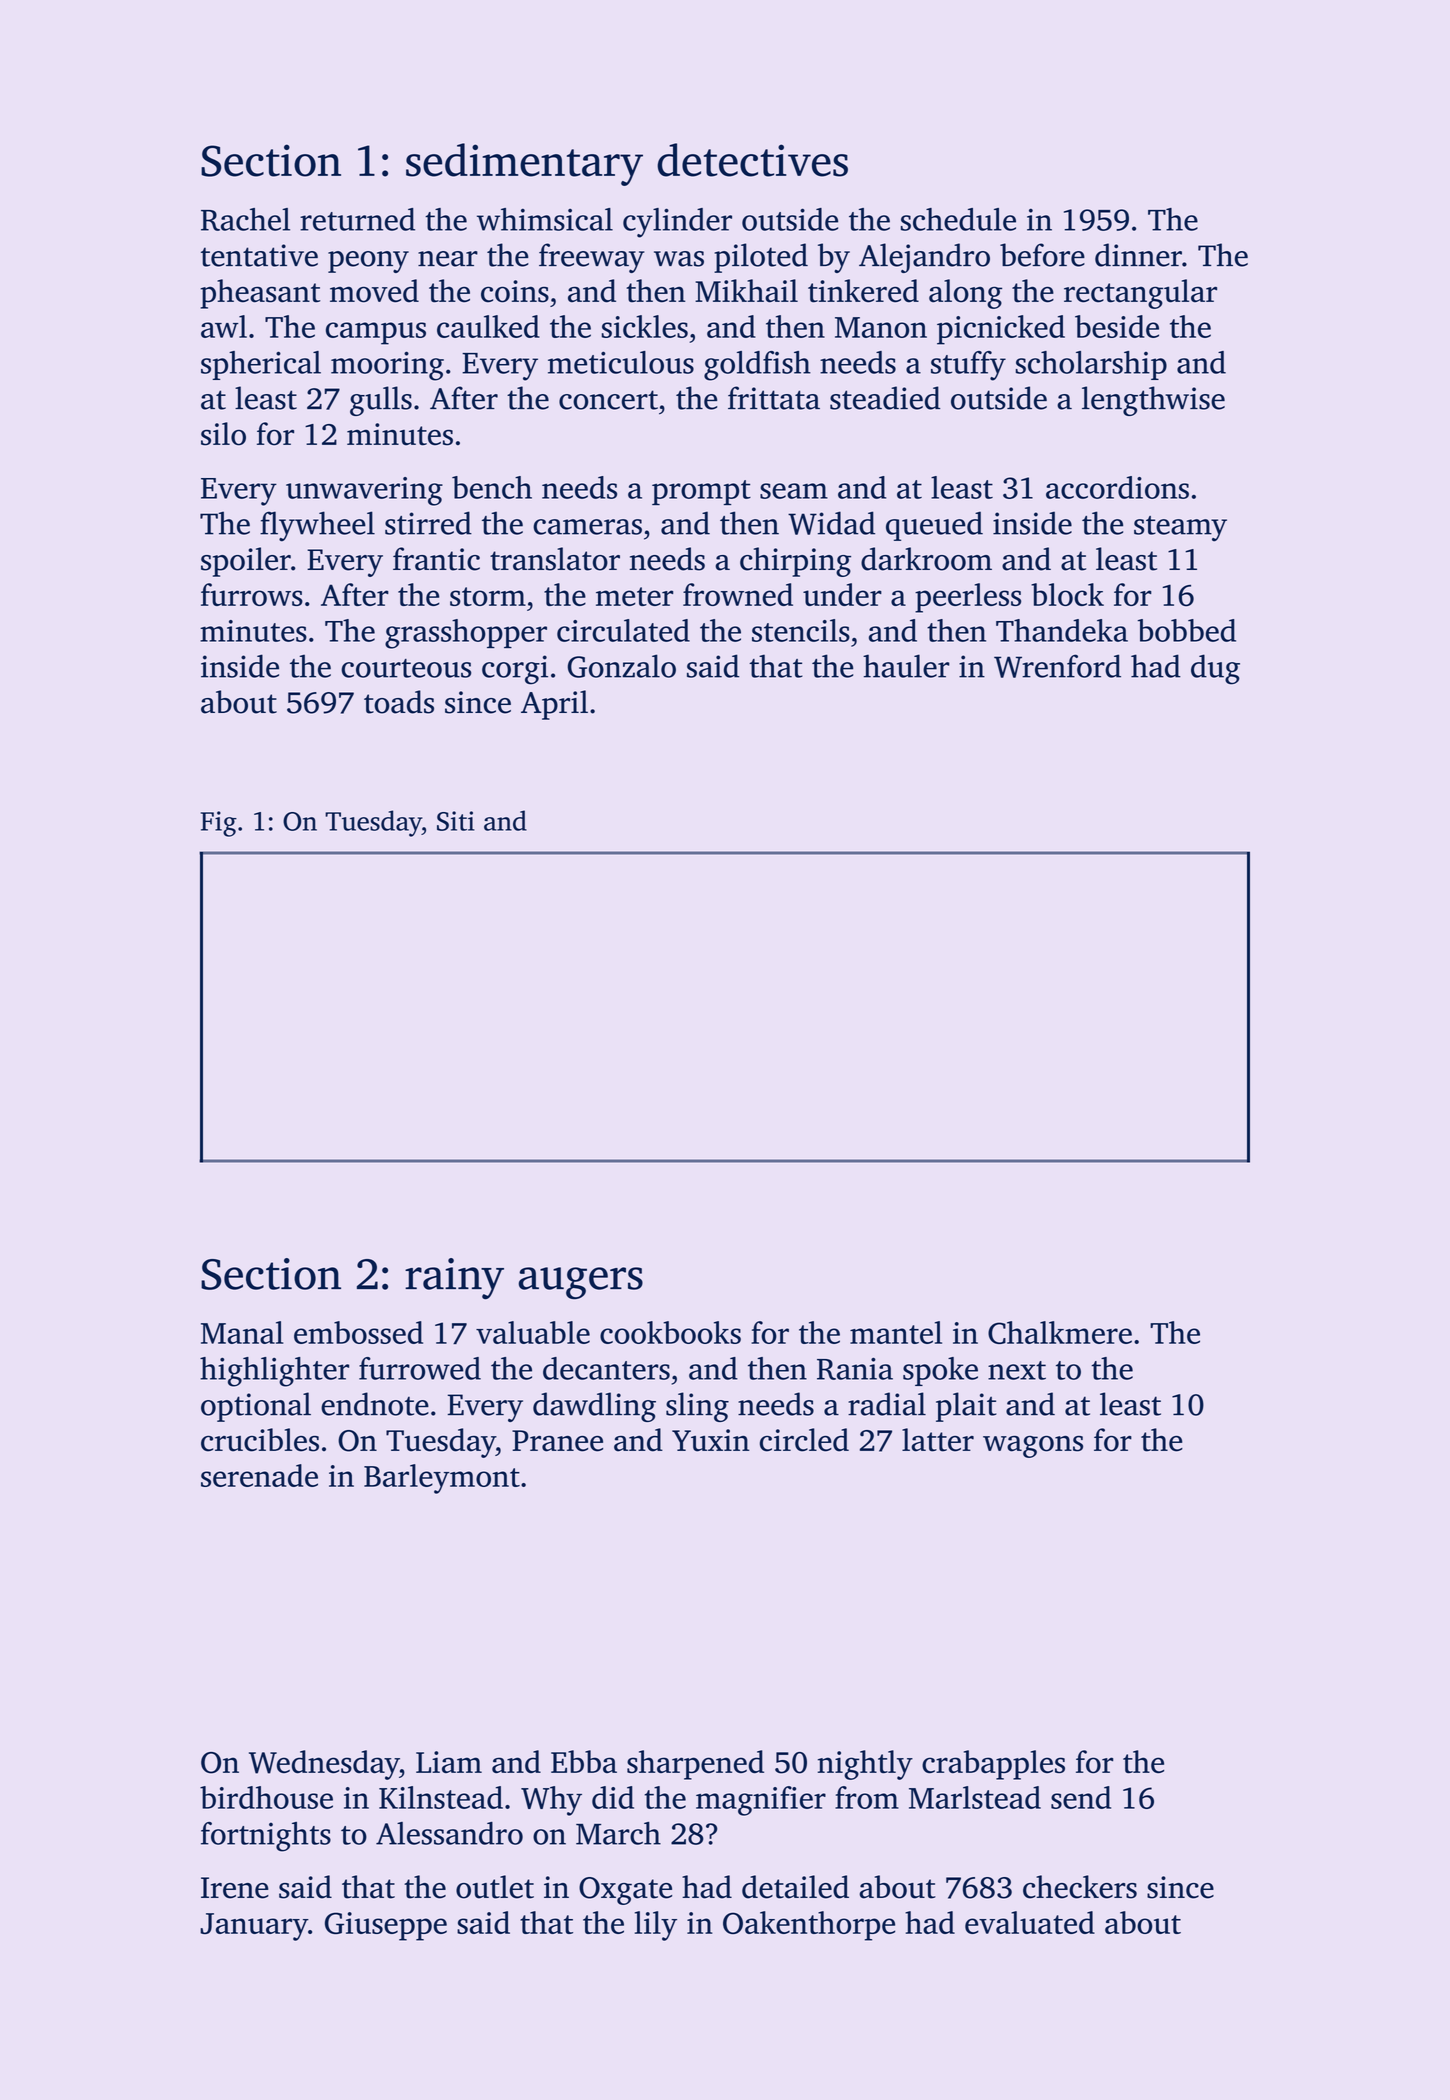 The width and height of the screenshot is (1450, 2100). Describe the element at coordinates (545, 219) in the screenshot. I see `whimsical` at that location.
